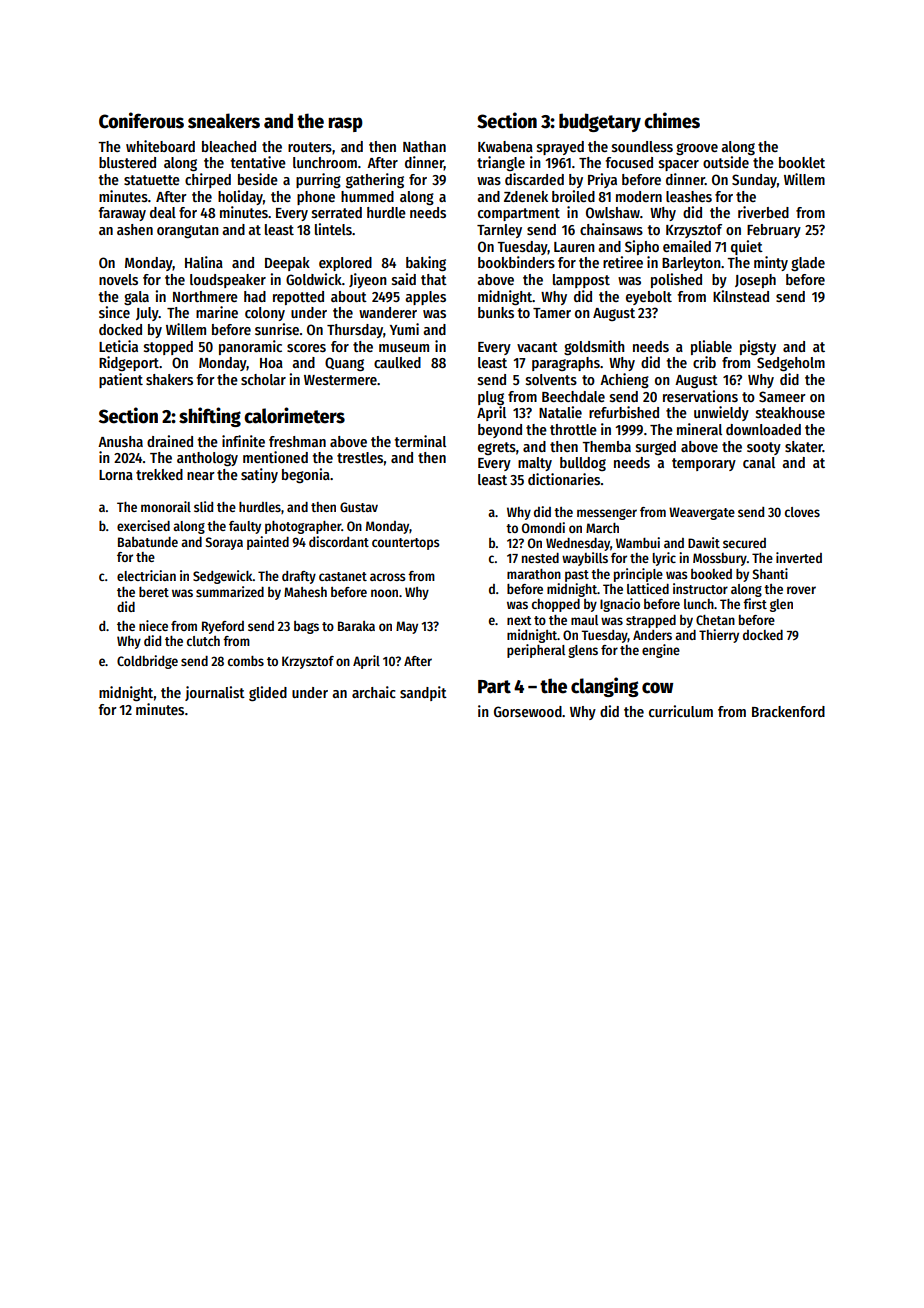 This screenshot has width=924, height=1308. What do you see at coordinates (672, 120) in the screenshot?
I see `chimes` at bounding box center [672, 120].
